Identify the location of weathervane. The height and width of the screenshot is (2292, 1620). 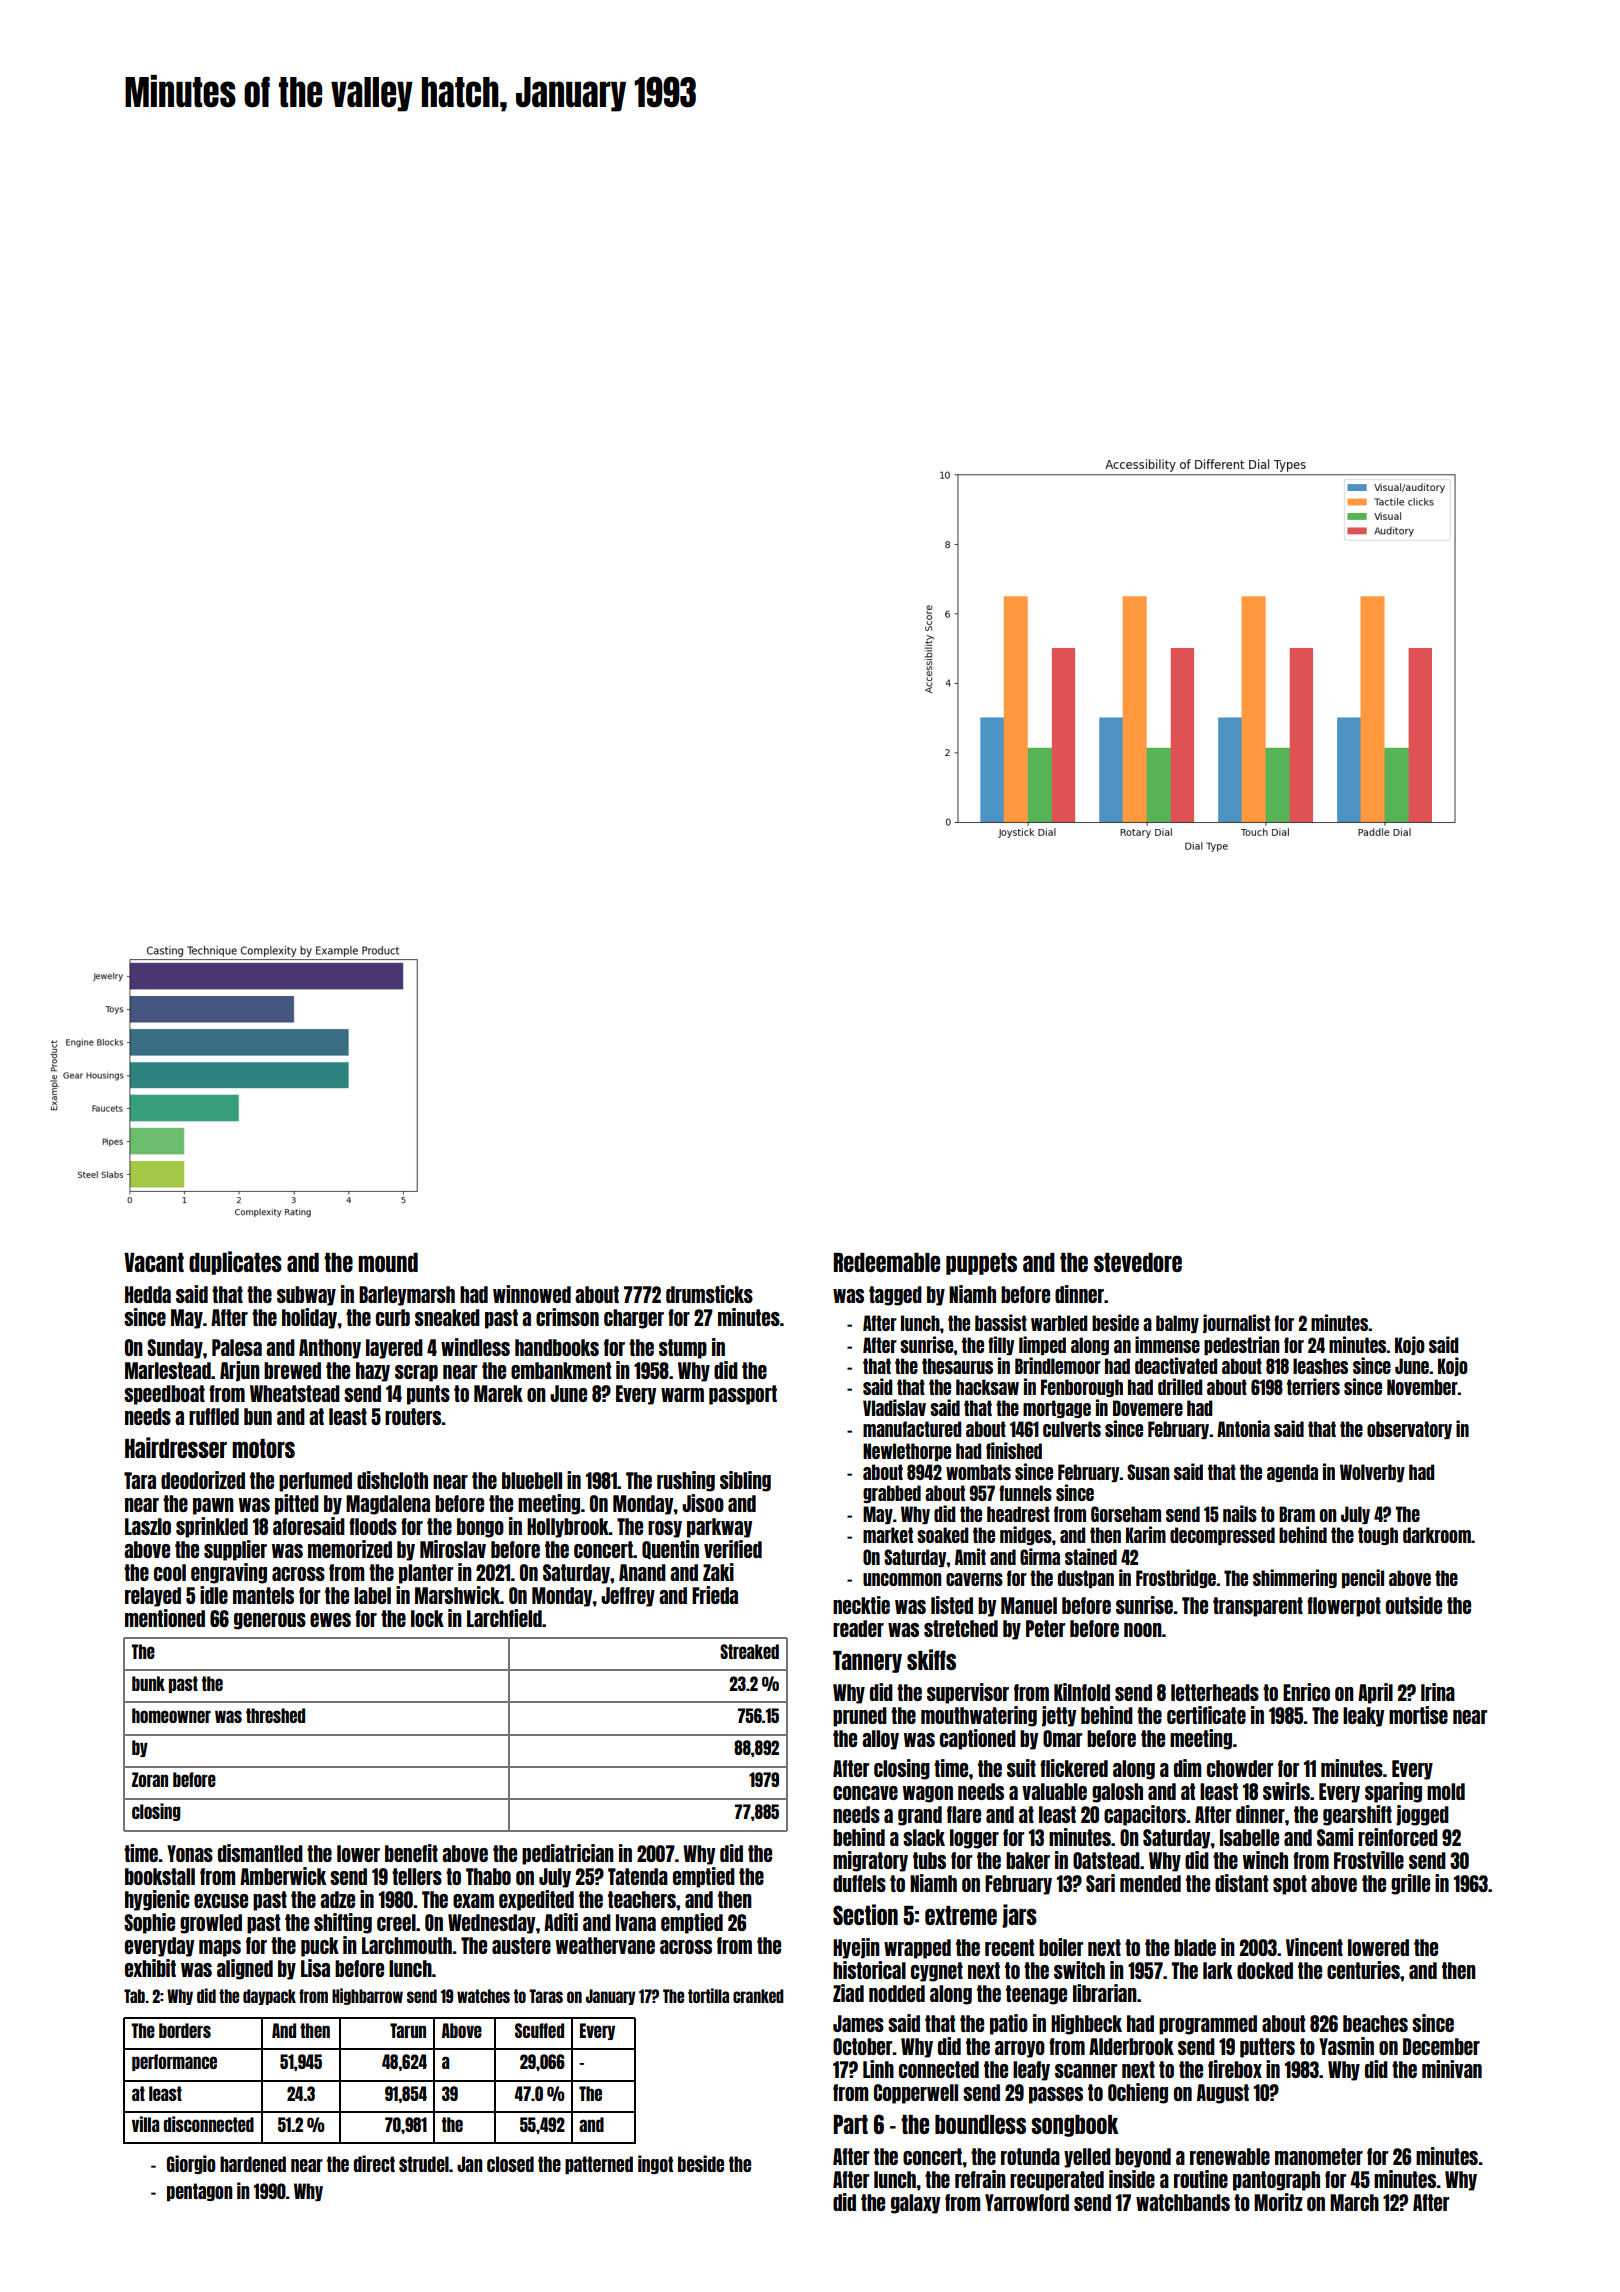
(605, 1945).
